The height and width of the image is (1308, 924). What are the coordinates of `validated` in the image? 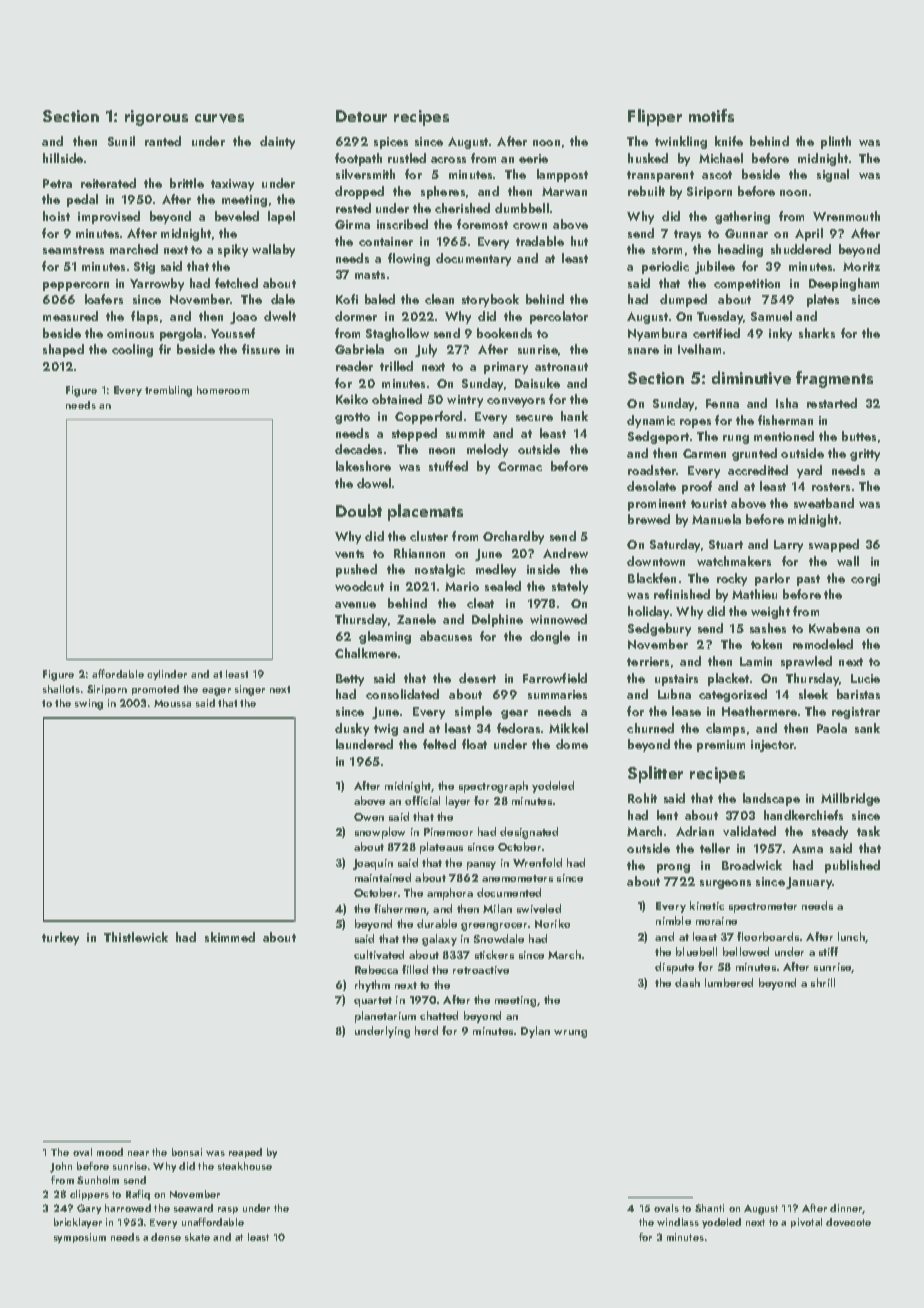 It's located at (749, 831).
